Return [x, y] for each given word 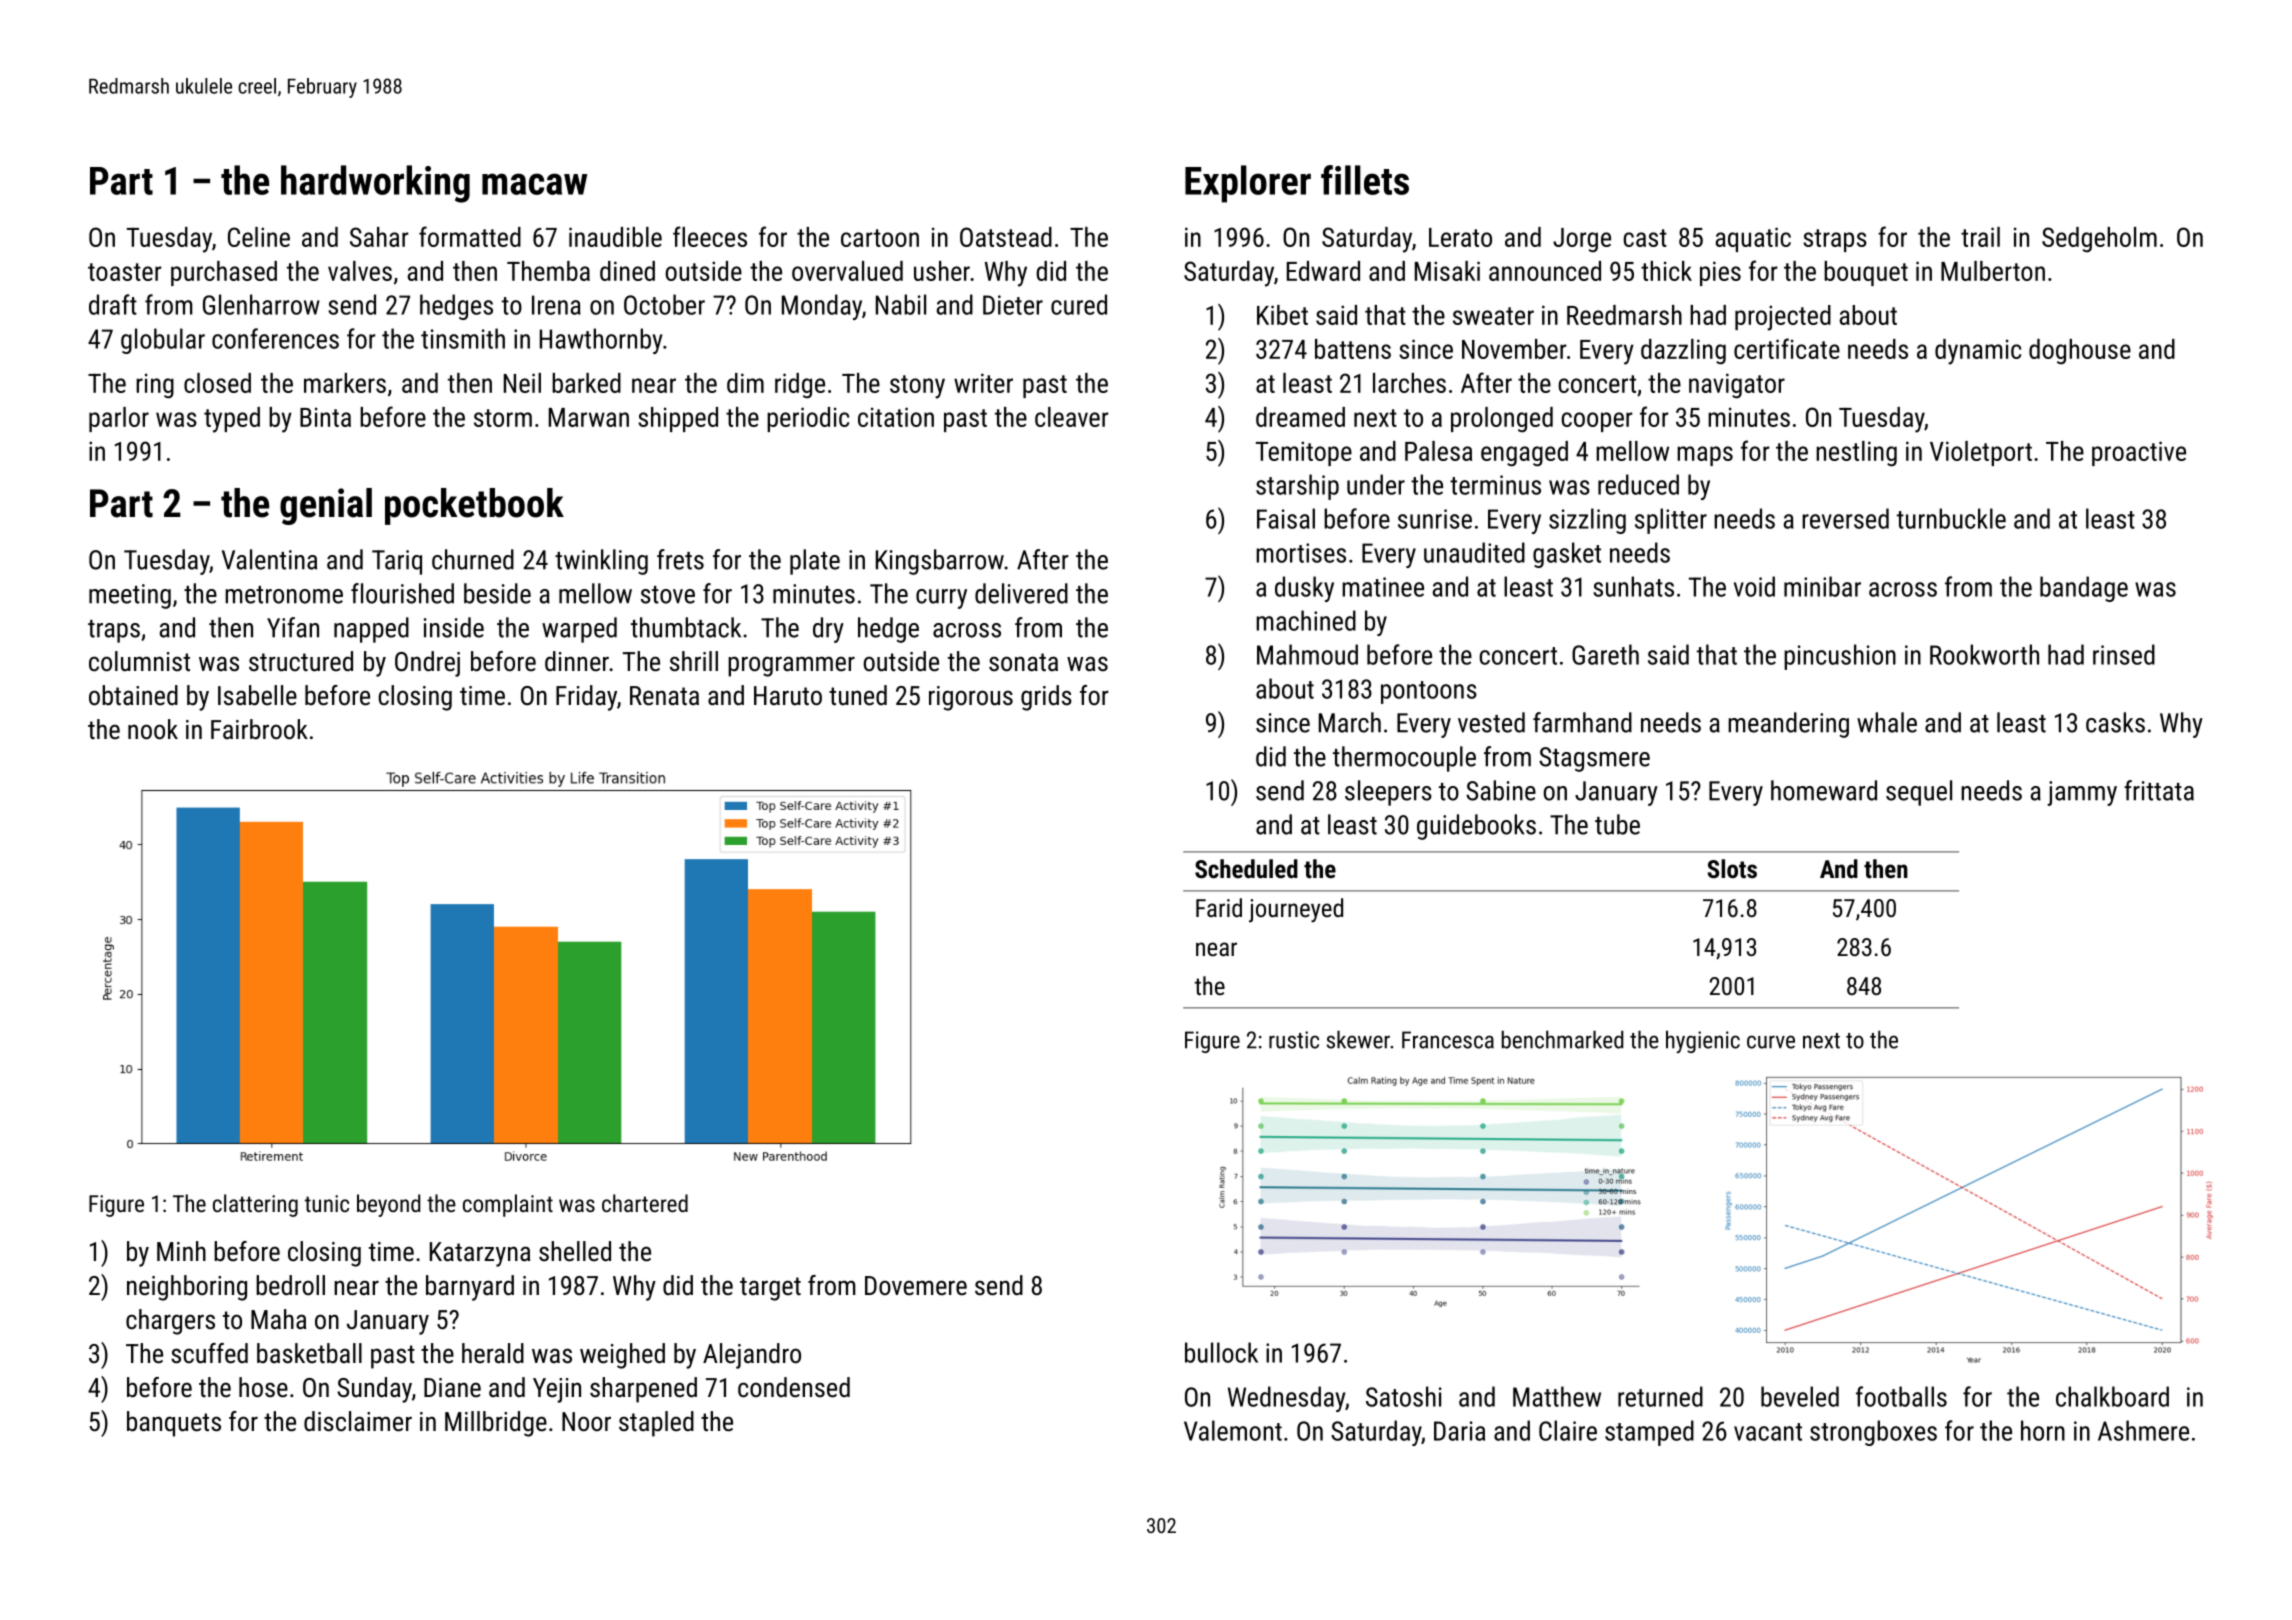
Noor [586, 1422]
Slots [1732, 868]
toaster [125, 272]
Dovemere [916, 1286]
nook [153, 729]
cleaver [1072, 417]
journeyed [1296, 910]
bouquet [1866, 273]
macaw [534, 184]
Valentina [269, 559]
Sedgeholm [2099, 240]
